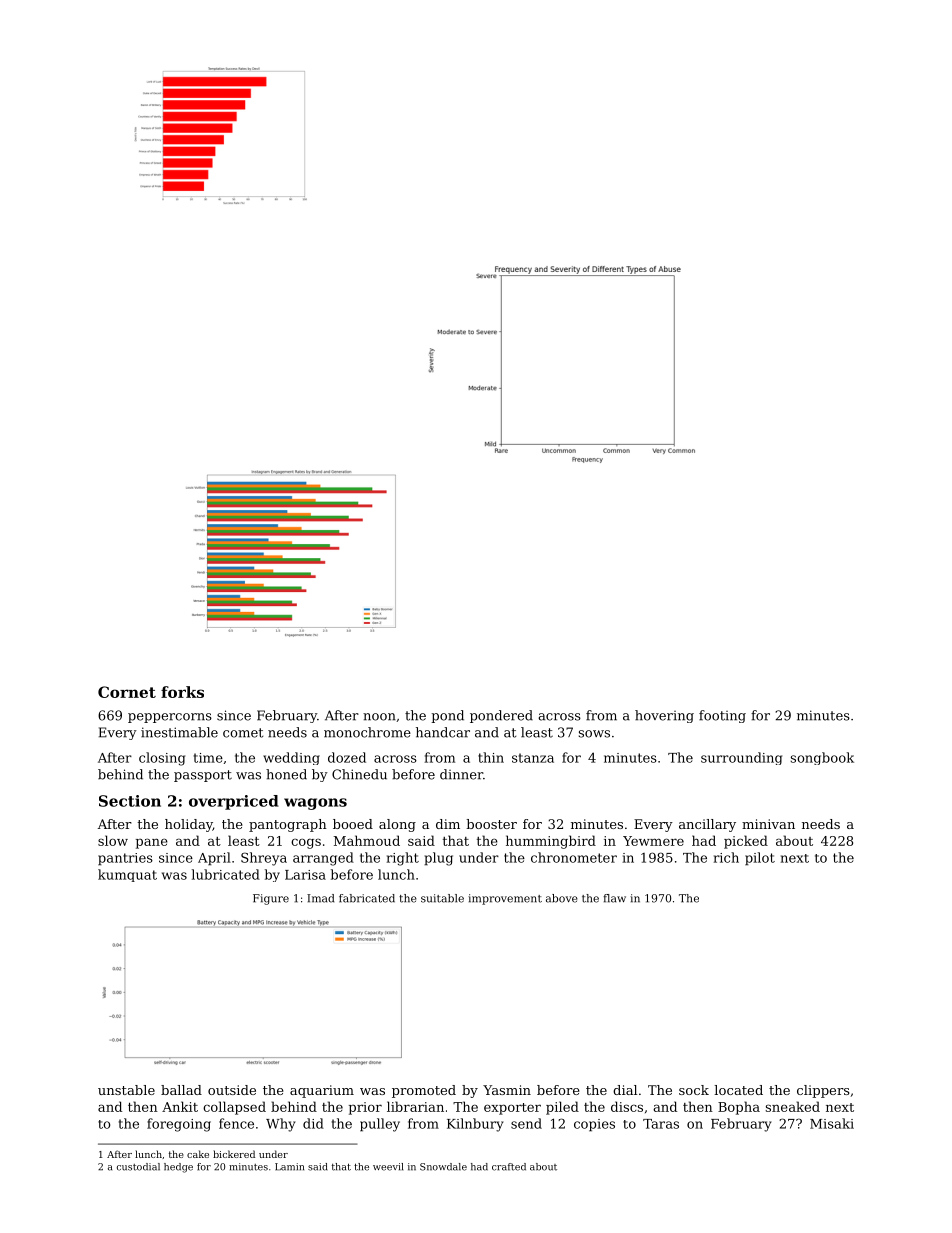 Image resolution: width=952 pixels, height=1233 pixels. I want to click on surrounding, so click(741, 758).
